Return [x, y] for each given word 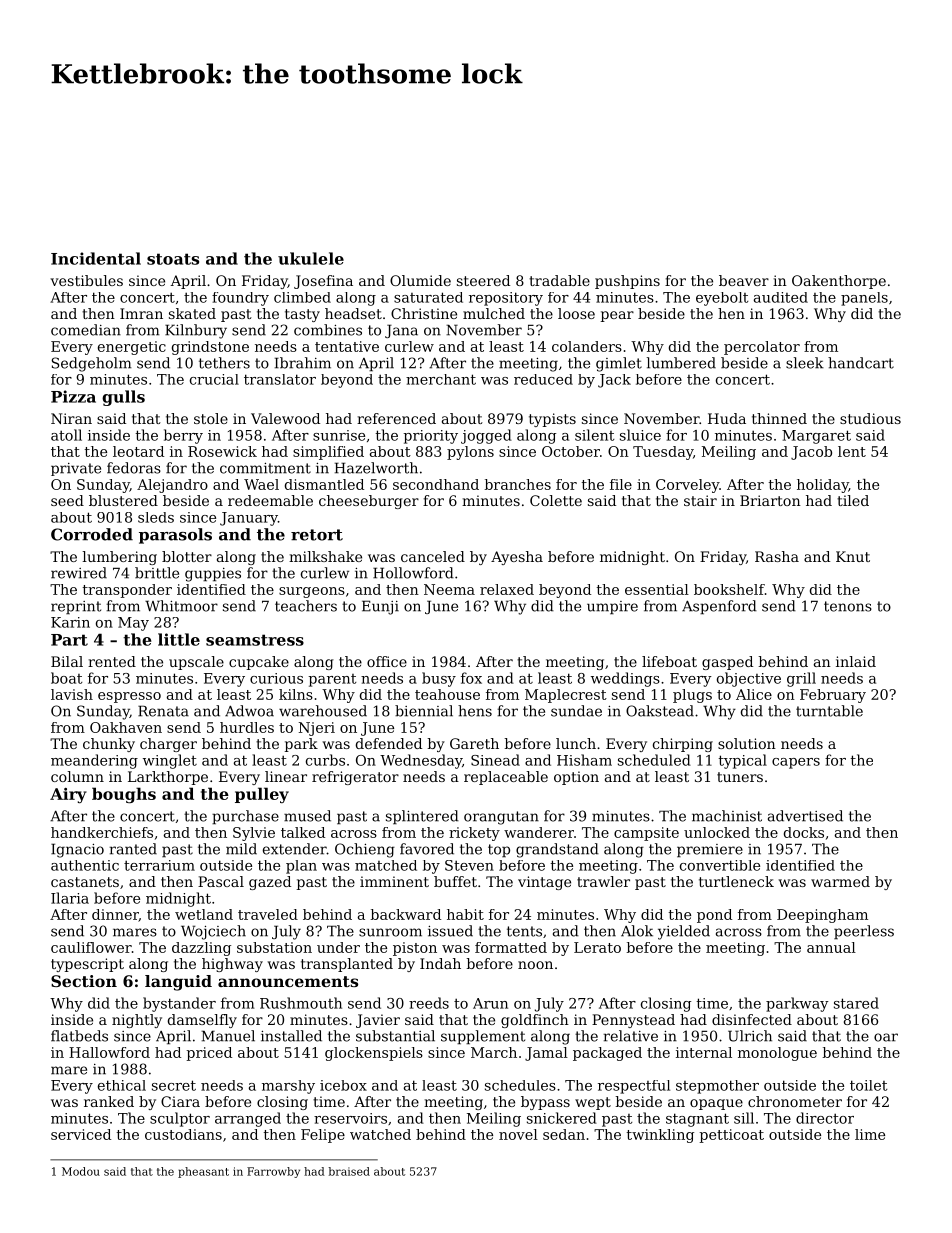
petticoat [732, 1136]
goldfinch [535, 1021]
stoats [173, 259]
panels [864, 299]
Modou [81, 1171]
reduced [543, 379]
